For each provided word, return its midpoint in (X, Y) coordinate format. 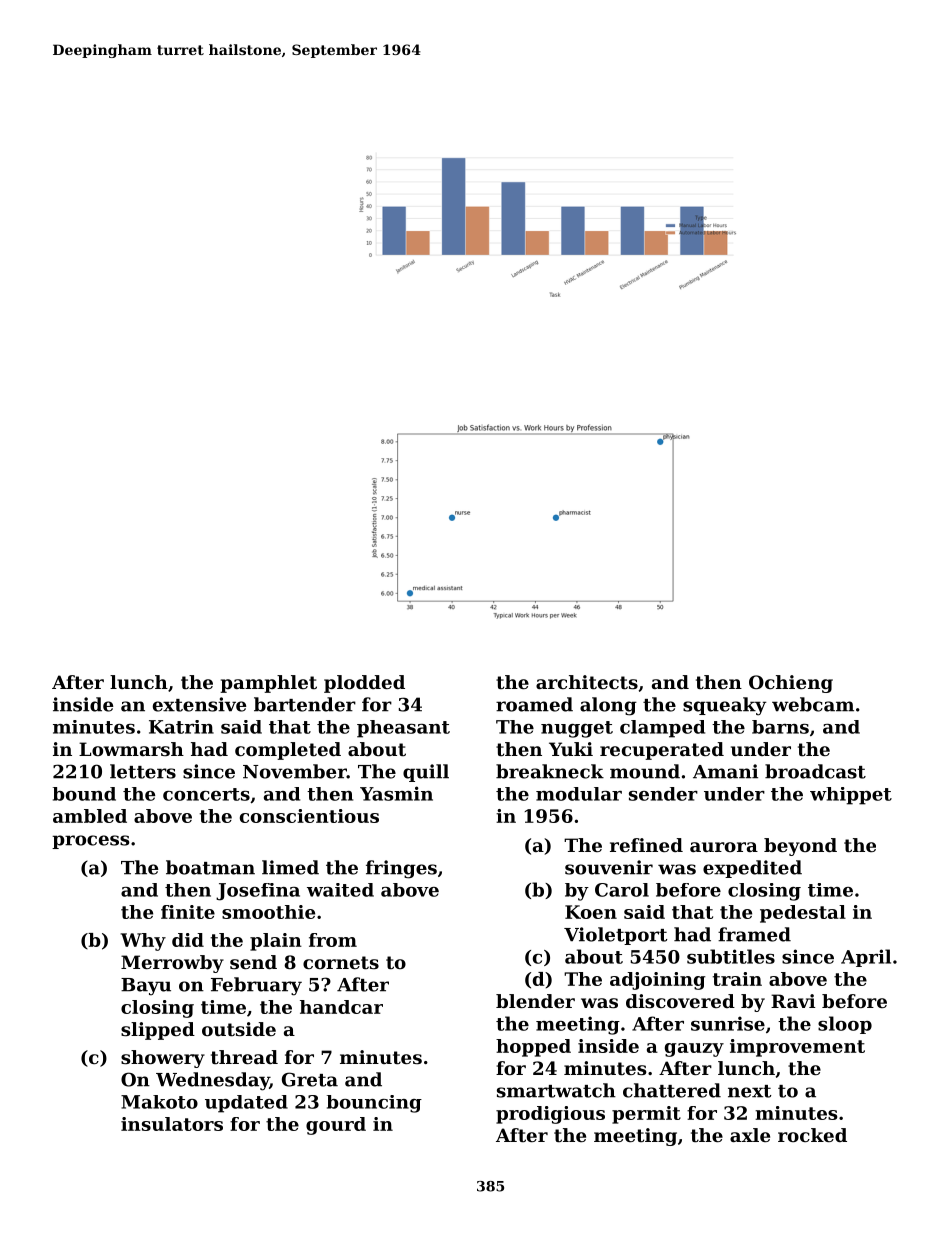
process (91, 842)
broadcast (815, 771)
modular (579, 794)
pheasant (403, 729)
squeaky (725, 706)
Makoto (159, 1102)
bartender (305, 704)
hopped (533, 1048)
